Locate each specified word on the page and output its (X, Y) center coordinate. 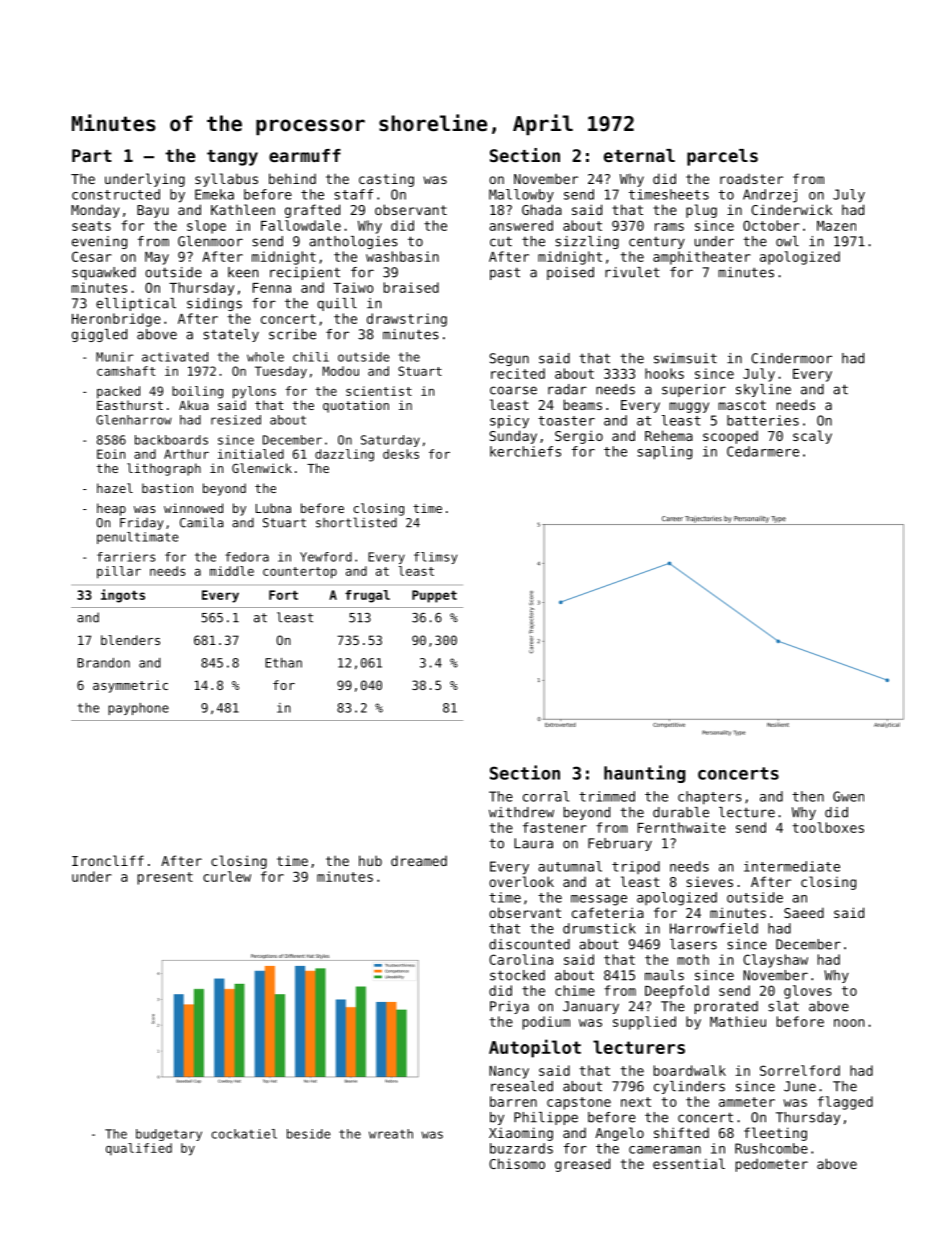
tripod (636, 867)
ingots (123, 596)
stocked (517, 975)
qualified (139, 1149)
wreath (391, 1134)
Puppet (434, 596)
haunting (645, 774)
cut (501, 241)
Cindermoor (791, 358)
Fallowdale (301, 225)
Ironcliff (108, 860)
